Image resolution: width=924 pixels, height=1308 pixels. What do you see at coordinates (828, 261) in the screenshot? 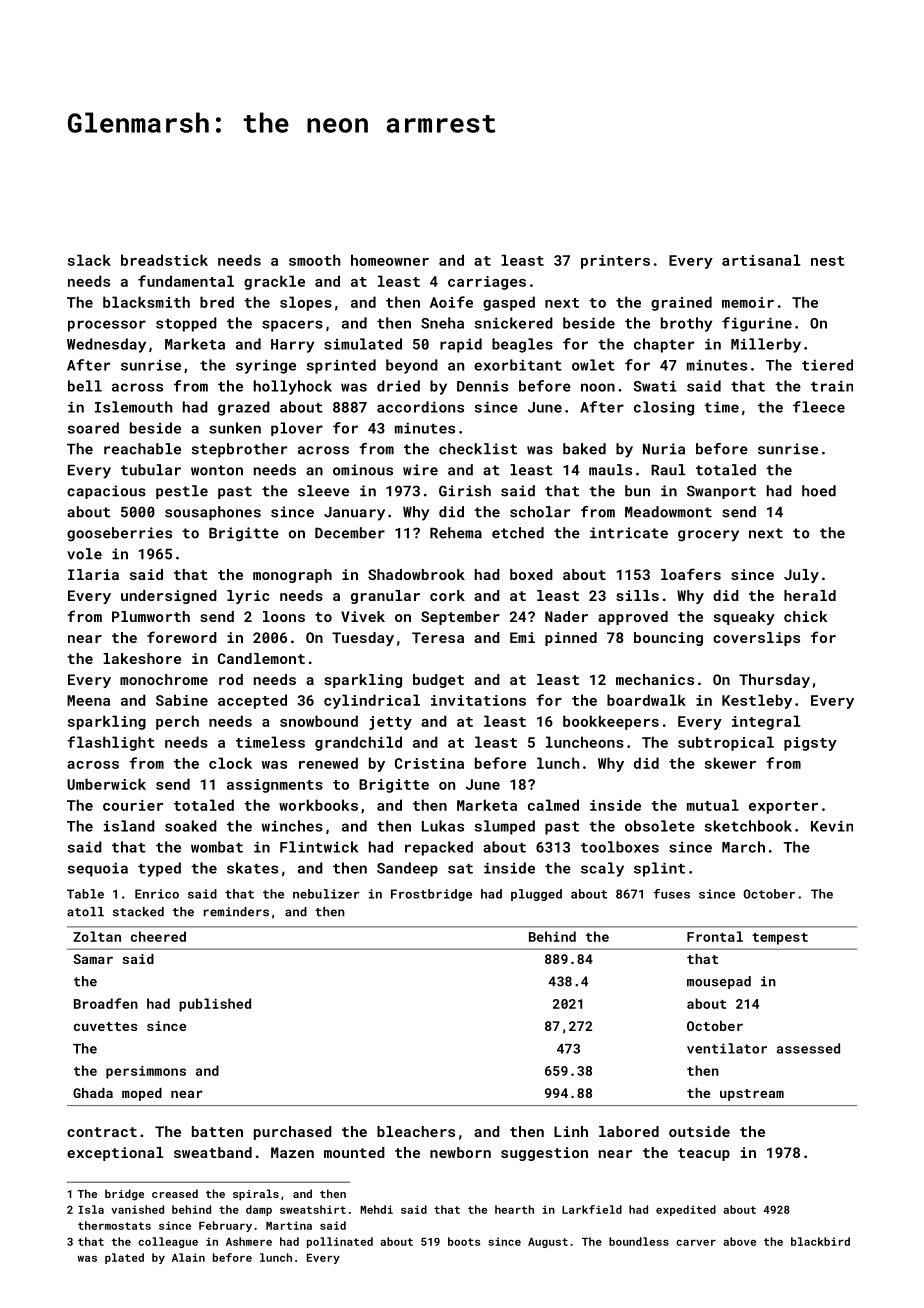
I see `nest` at bounding box center [828, 261].
